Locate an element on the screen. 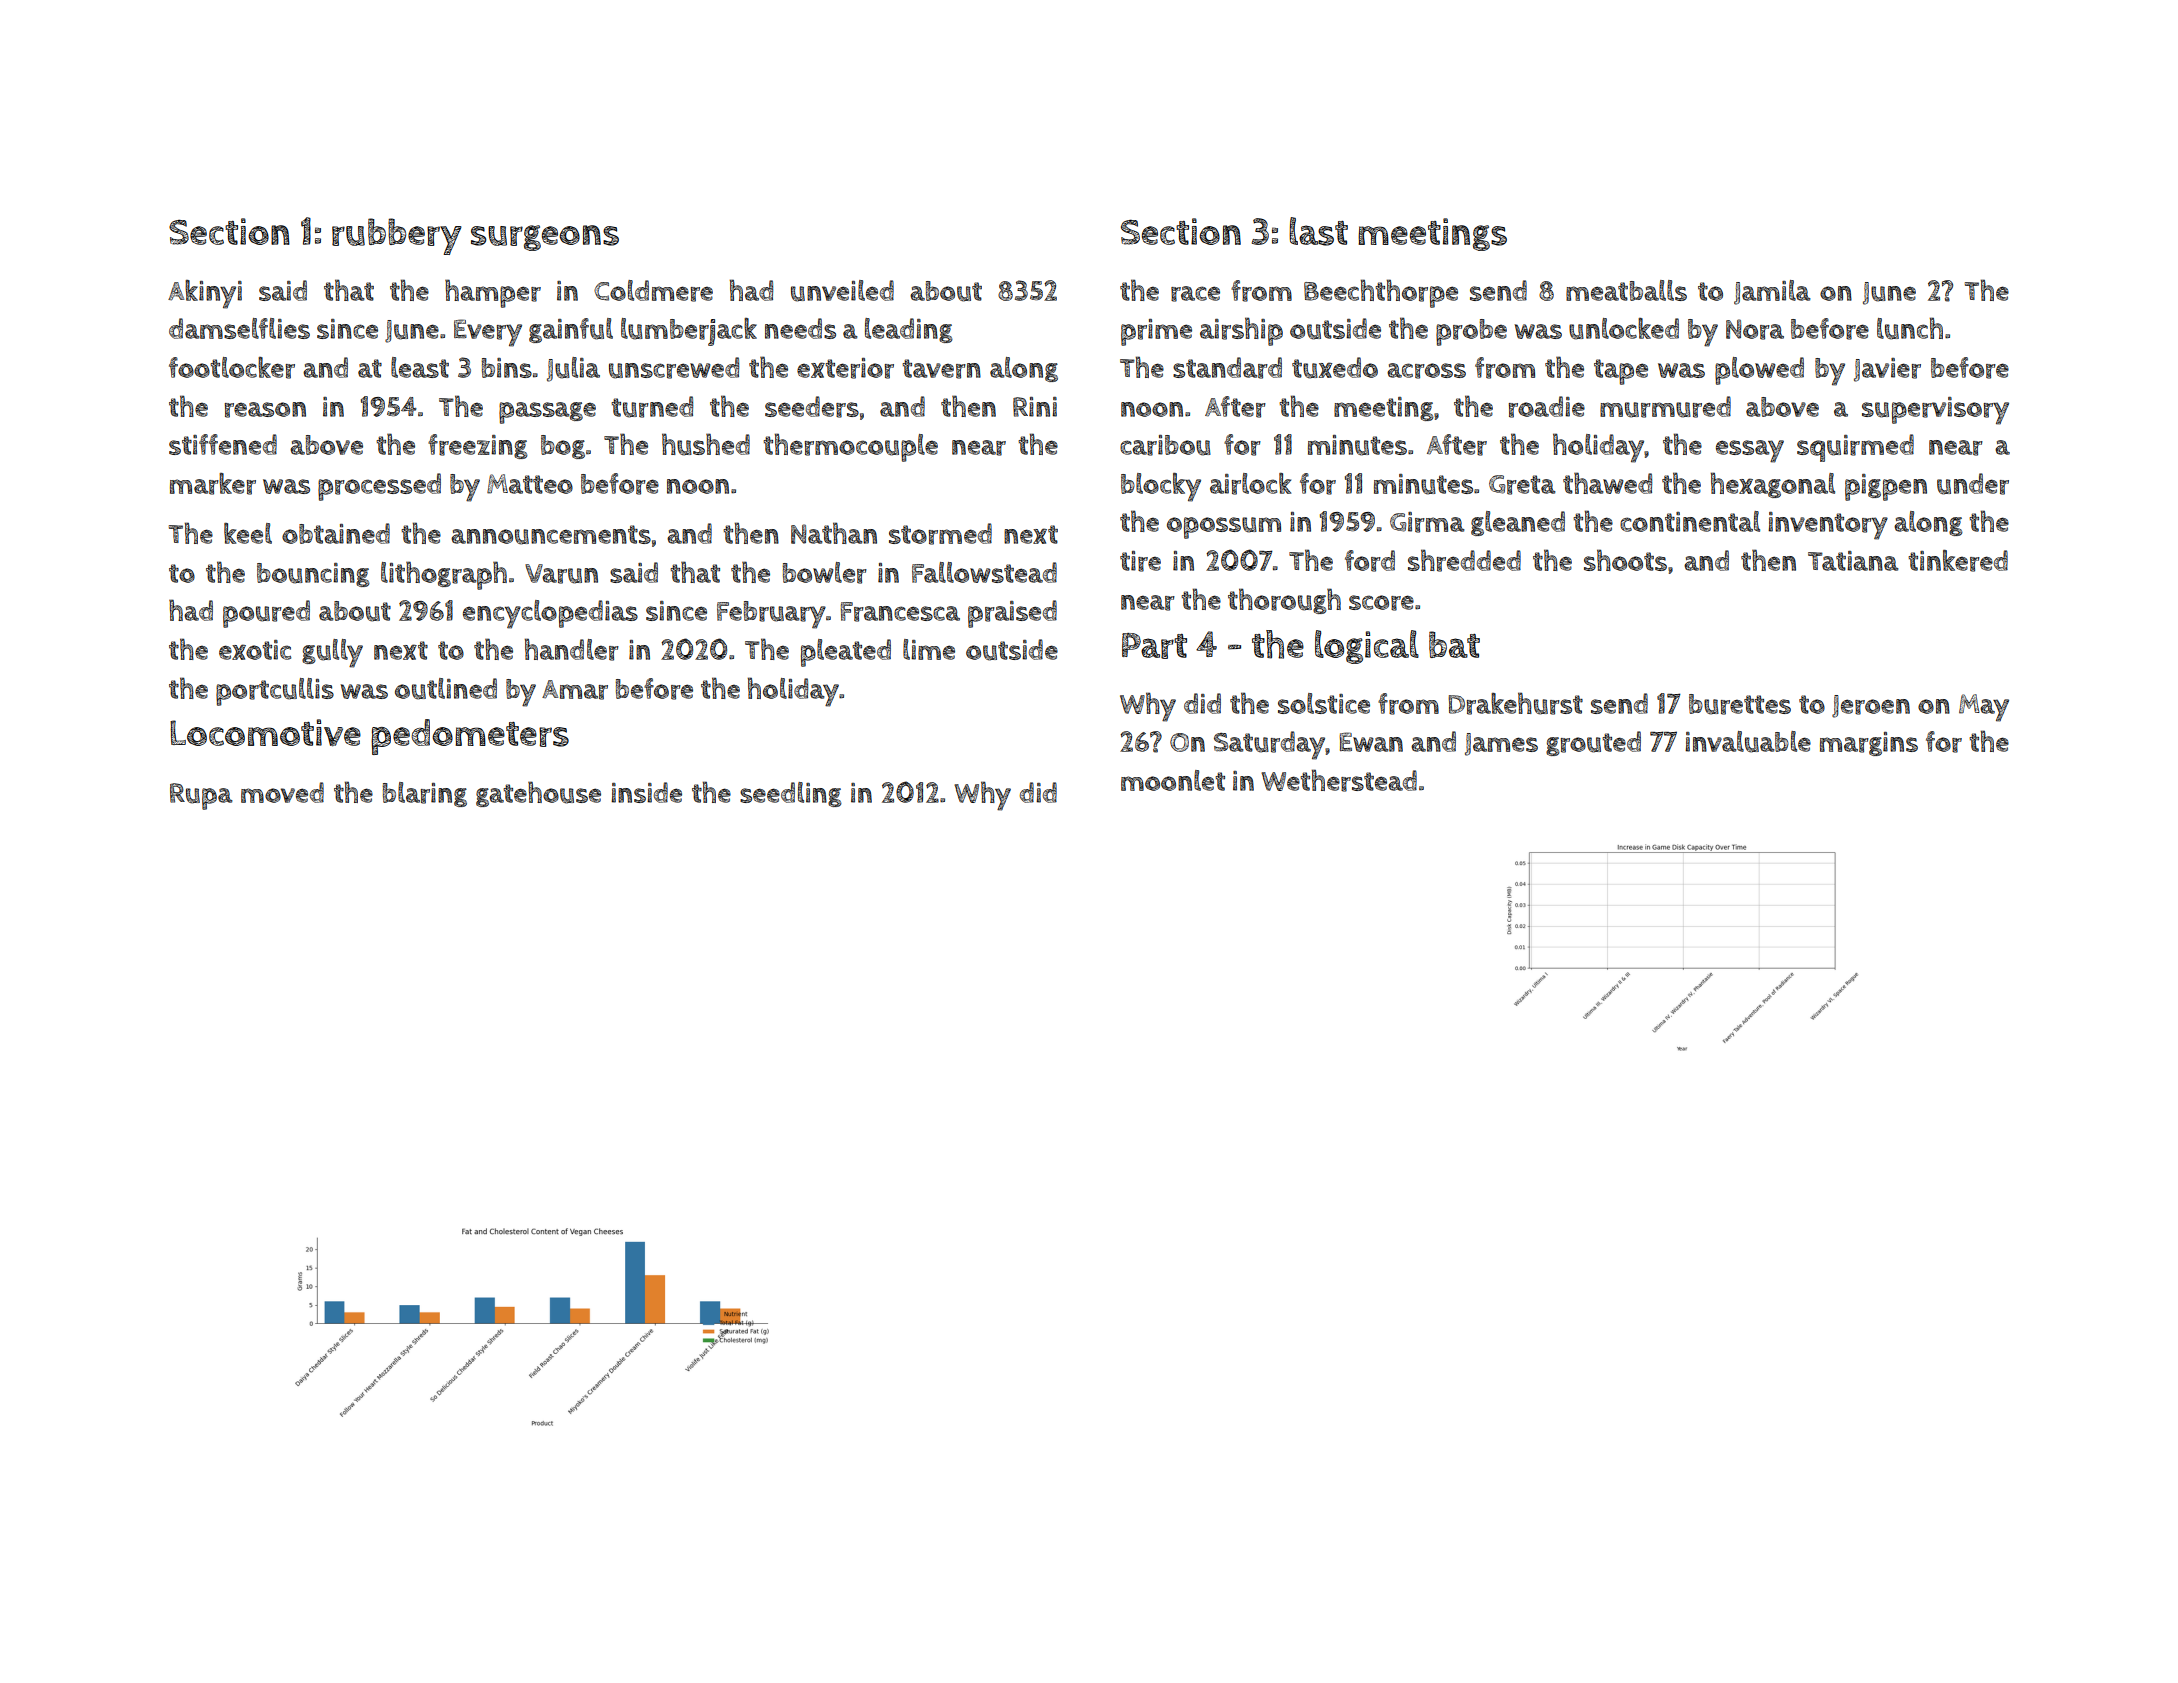 This screenshot has height=1683, width=2178. lithograph is located at coordinates (444, 575).
